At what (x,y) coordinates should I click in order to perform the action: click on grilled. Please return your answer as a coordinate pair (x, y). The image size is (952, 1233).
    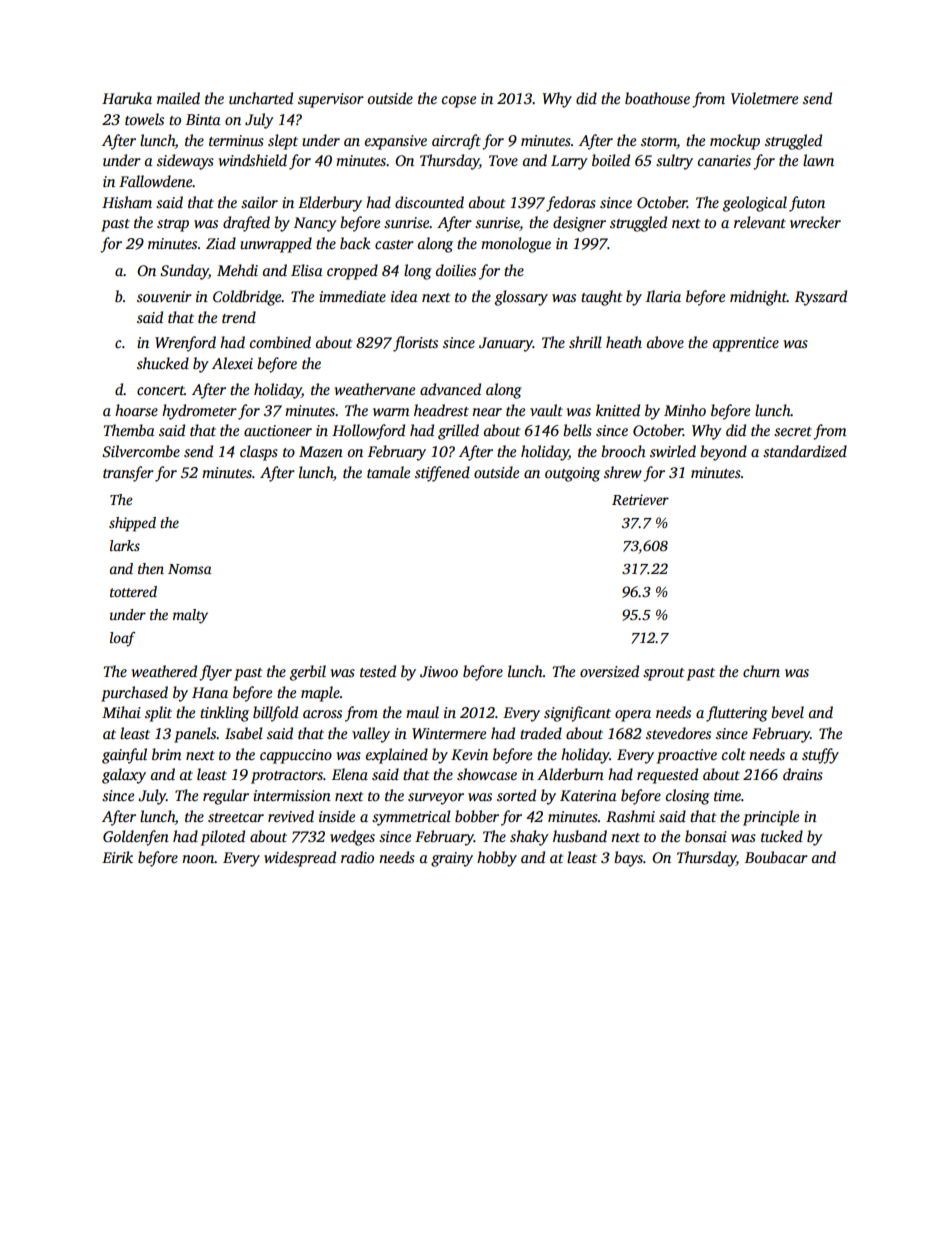
    Looking at the image, I should click on (458, 432).
